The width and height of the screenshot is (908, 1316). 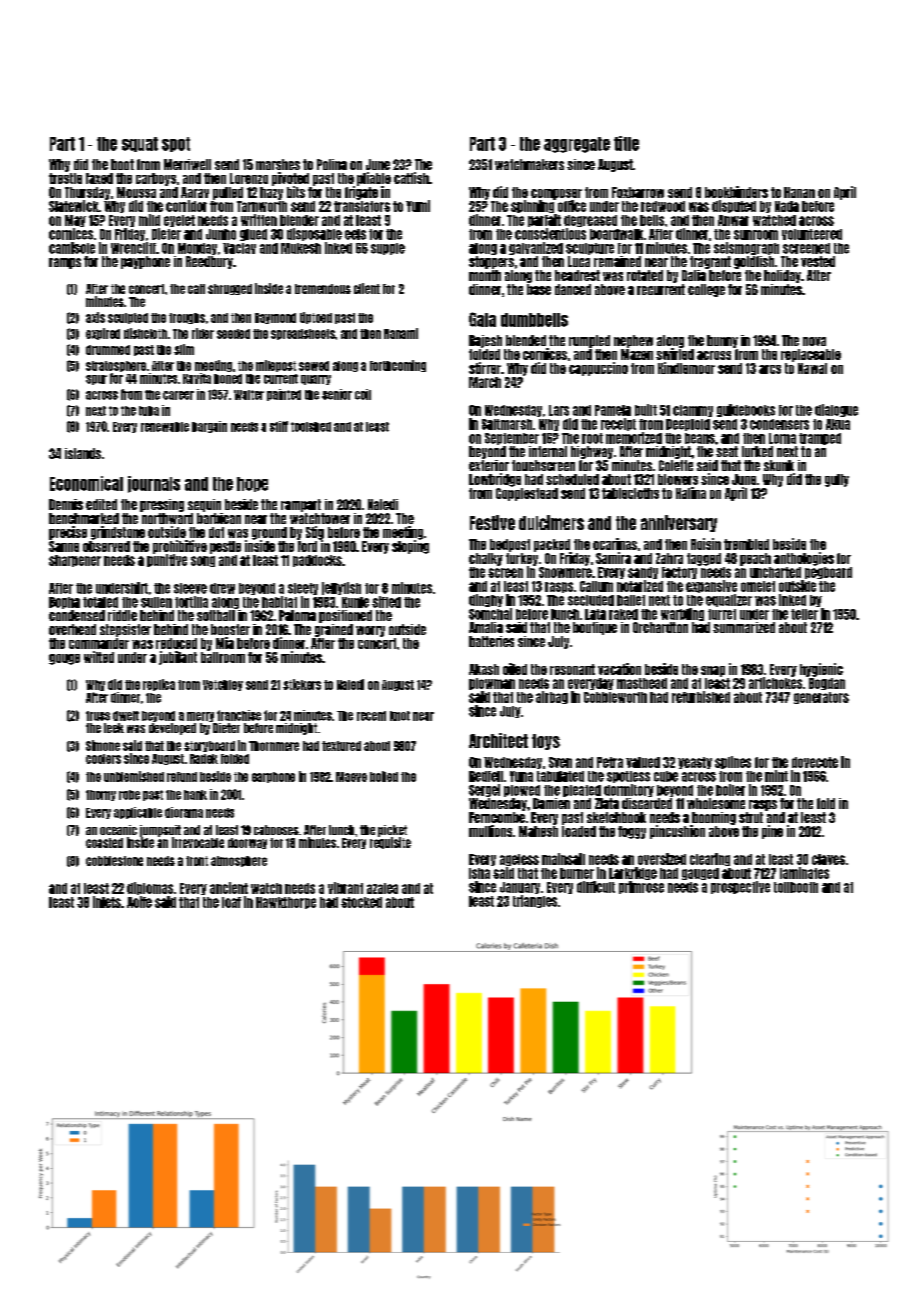 I want to click on knot, so click(x=400, y=716).
